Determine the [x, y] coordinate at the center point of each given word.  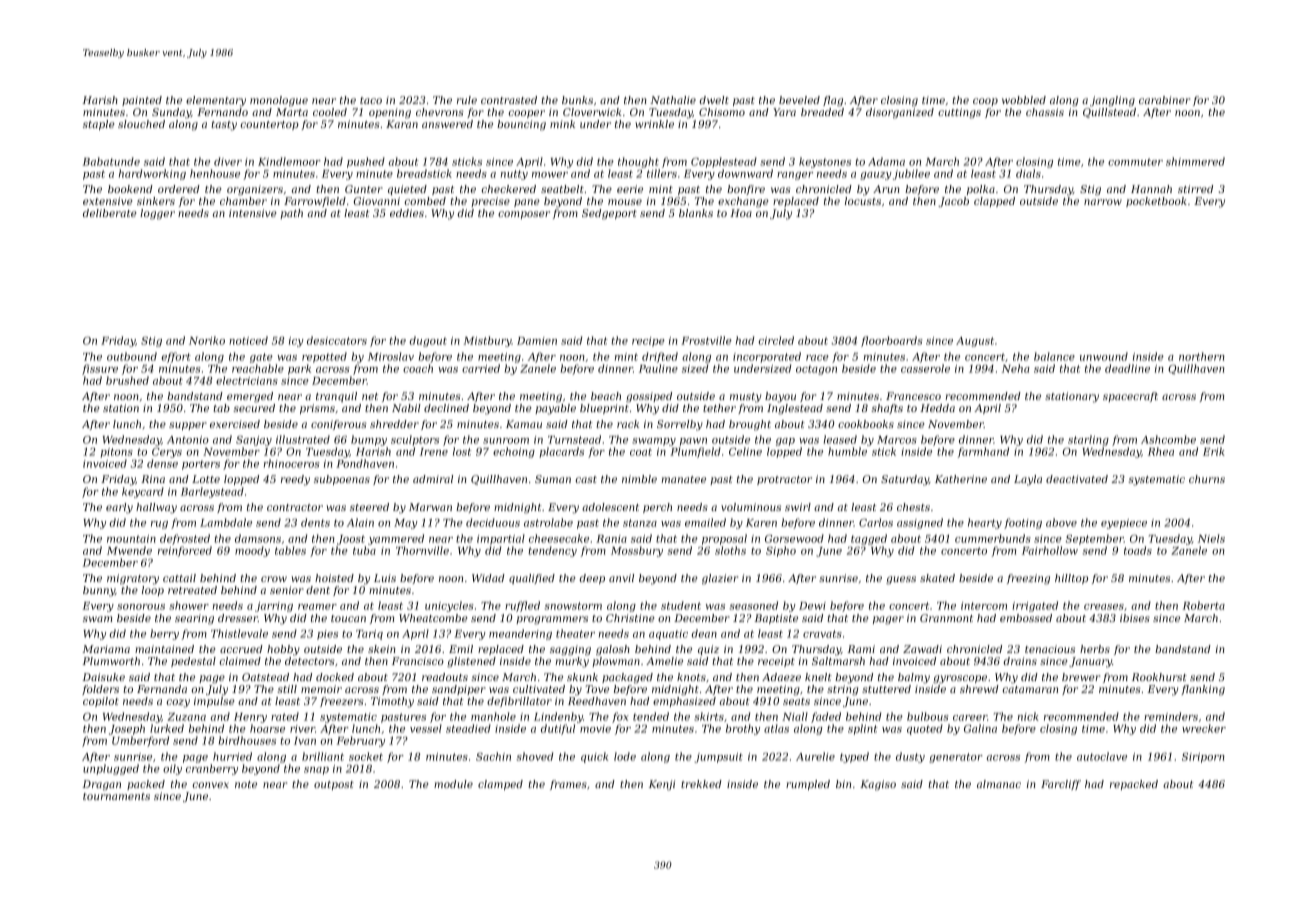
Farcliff [1061, 785]
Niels [1211, 538]
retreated [192, 590]
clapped [994, 202]
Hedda [937, 408]
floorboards [891, 341]
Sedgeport [609, 214]
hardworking [152, 174]
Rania [611, 539]
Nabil [406, 408]
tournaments [116, 796]
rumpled [808, 785]
